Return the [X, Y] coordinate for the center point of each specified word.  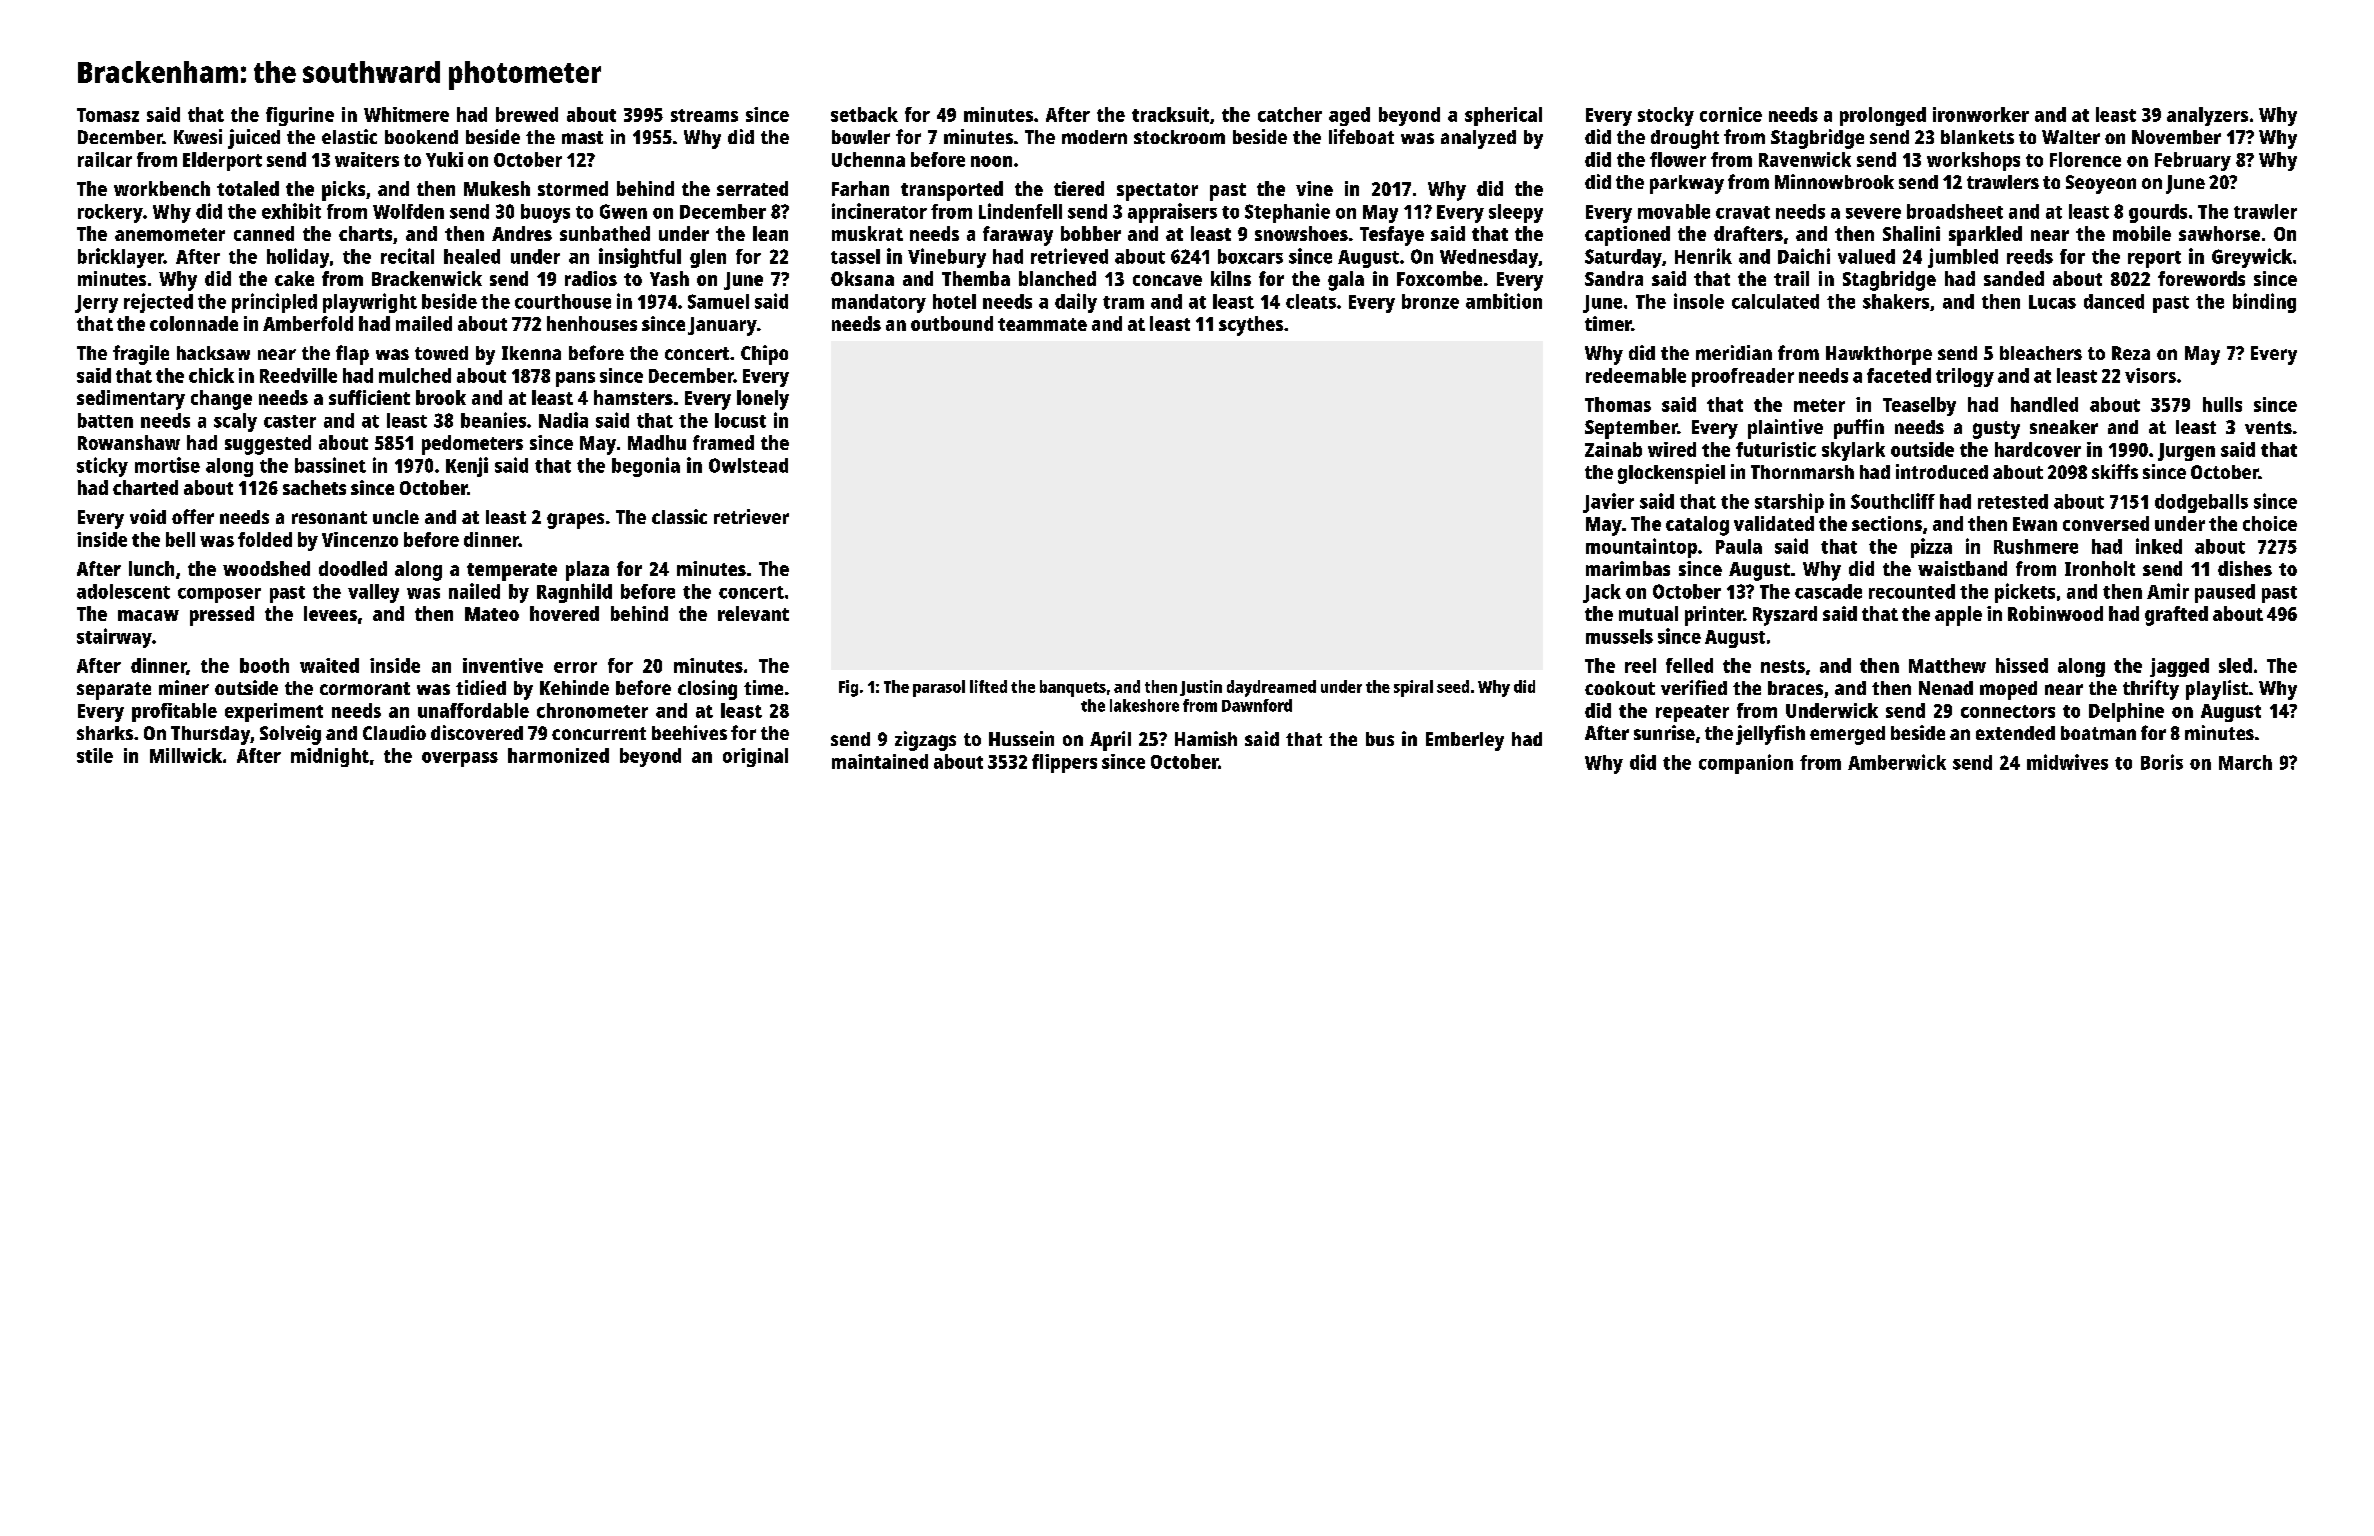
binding [2264, 303]
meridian [1734, 352]
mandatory [879, 303]
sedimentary [131, 400]
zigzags [925, 741]
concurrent [599, 733]
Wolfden [408, 211]
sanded [2014, 278]
